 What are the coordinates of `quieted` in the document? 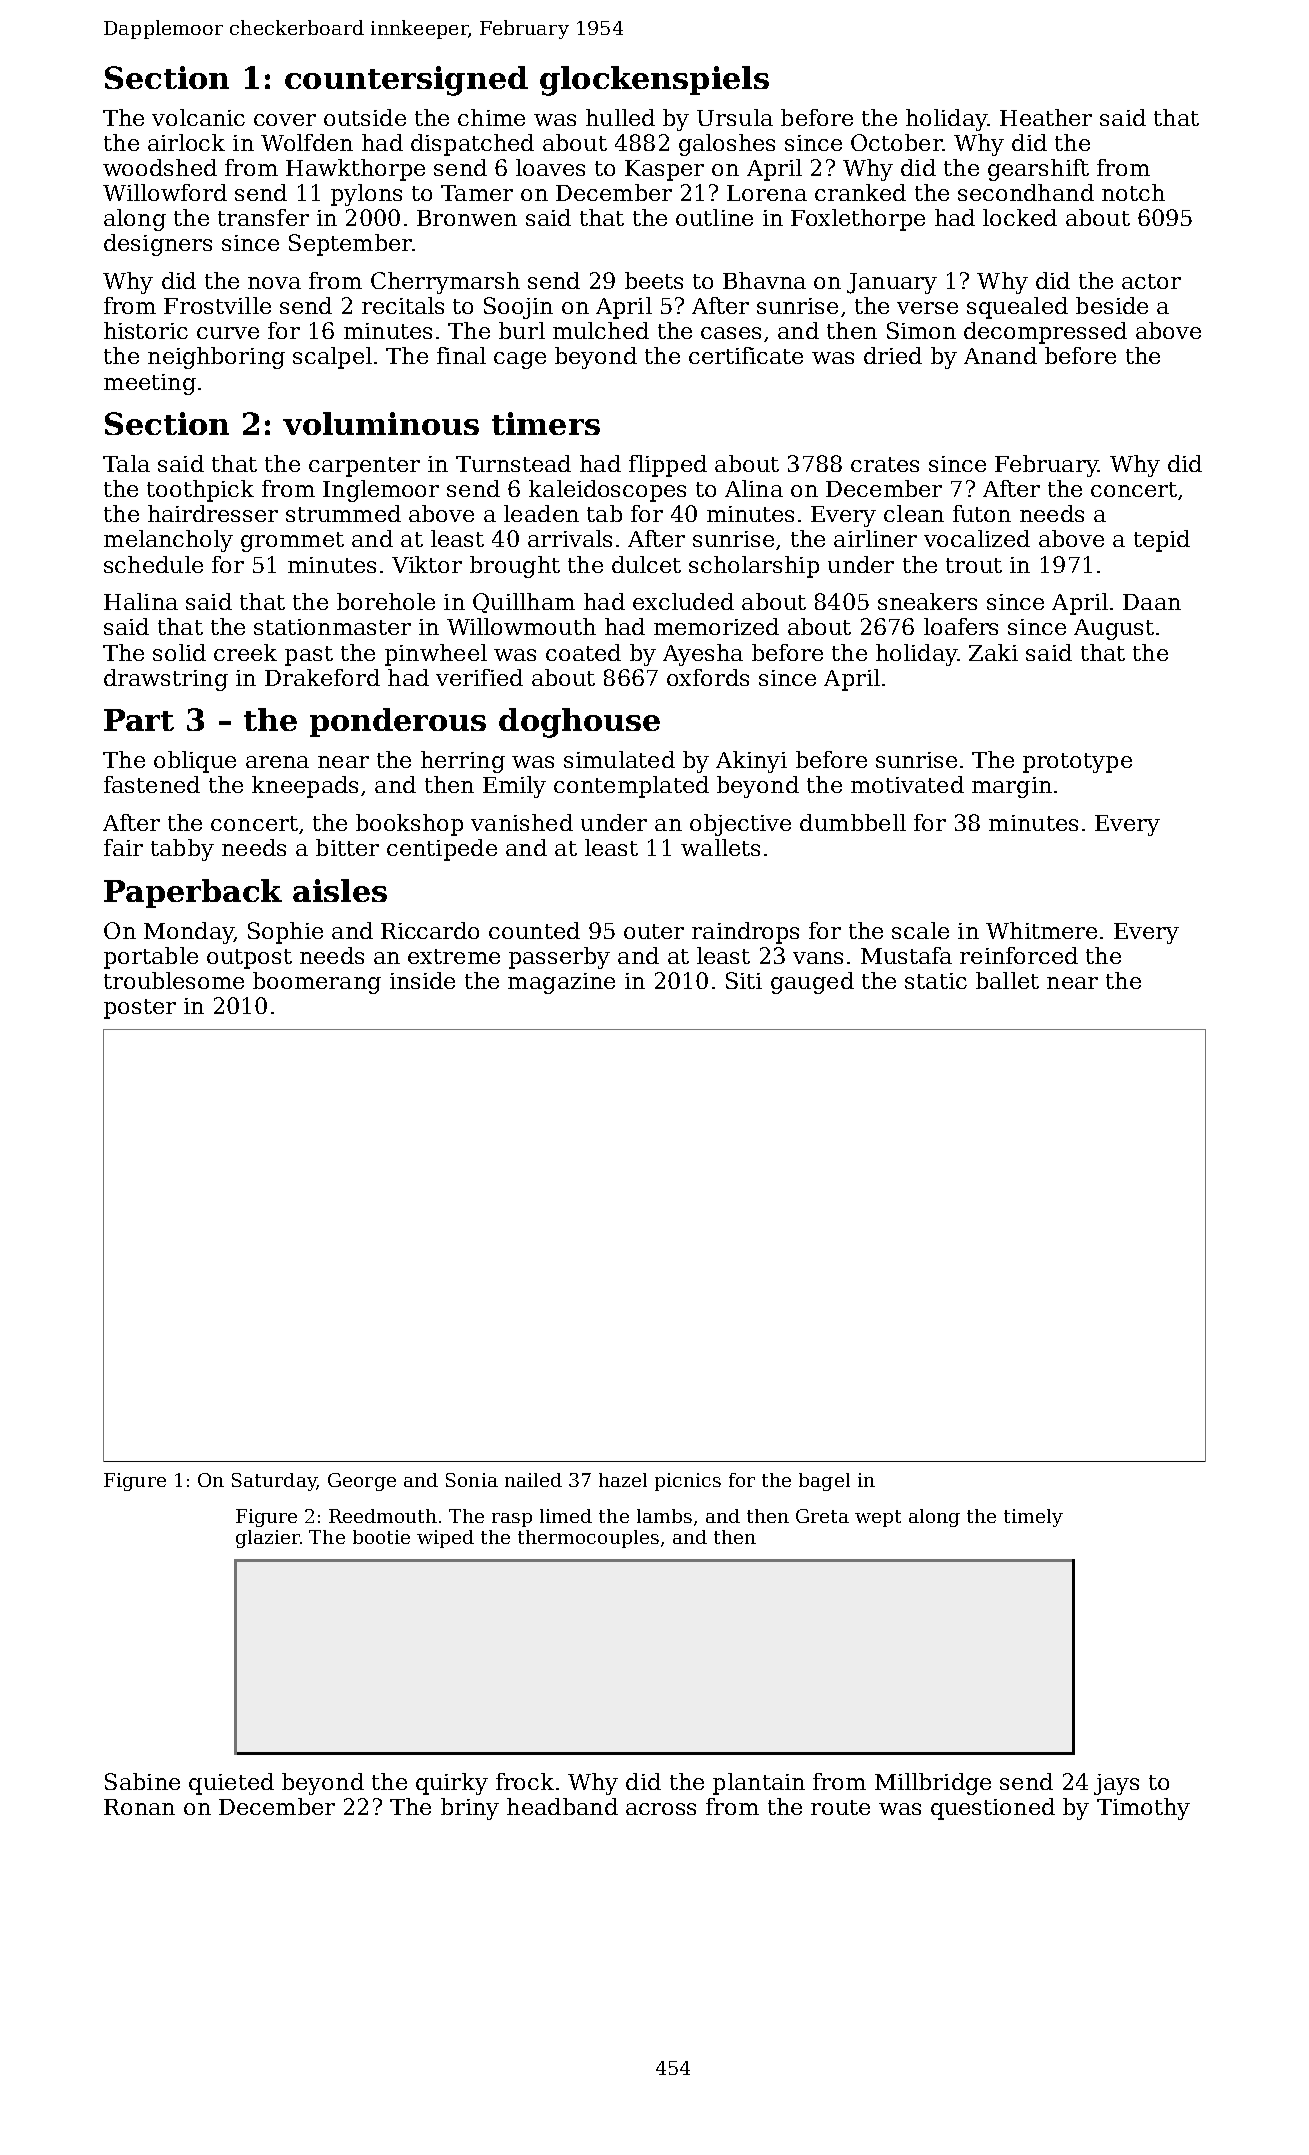 It's located at (231, 1784).
